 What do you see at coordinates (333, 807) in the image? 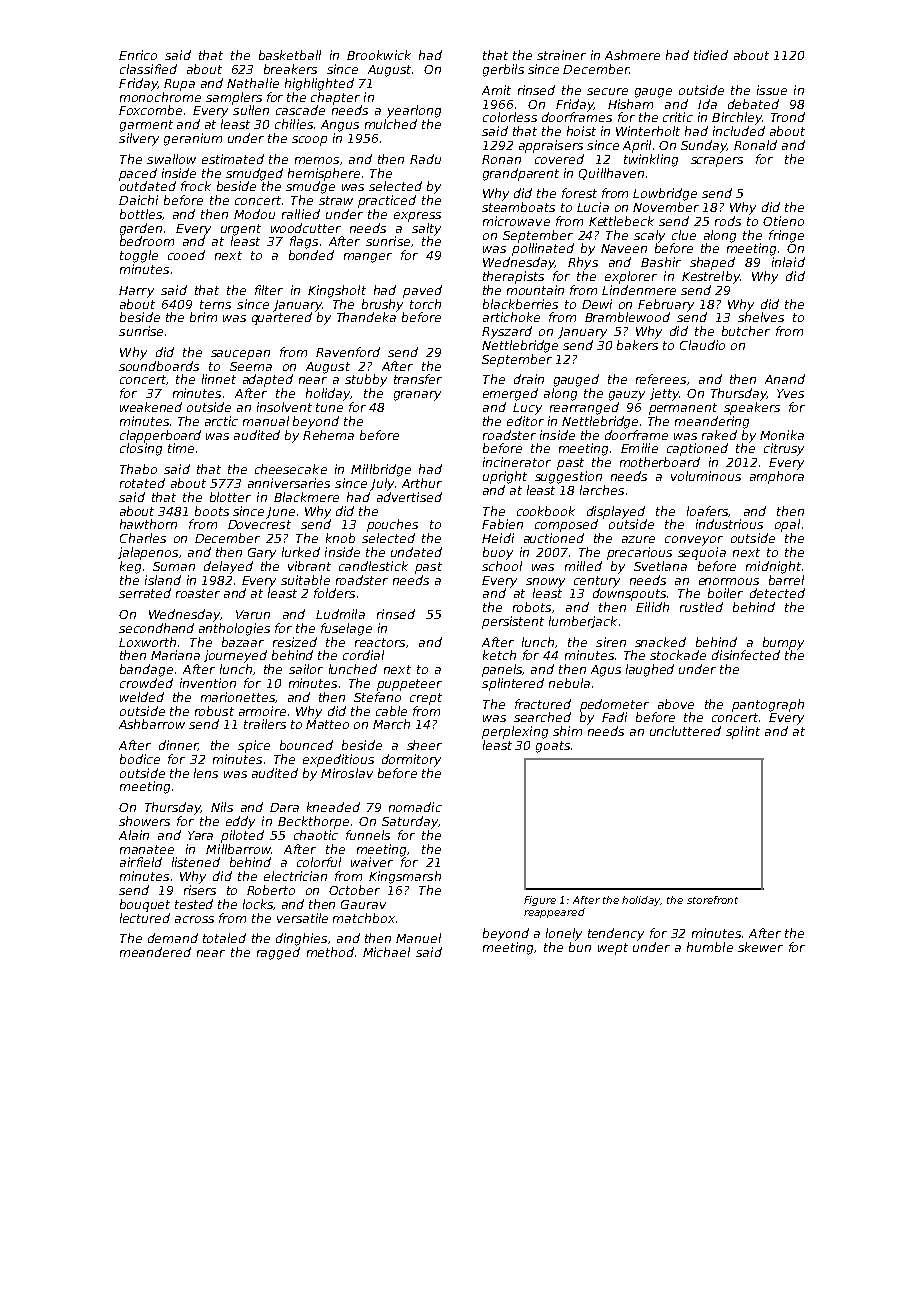
I see `kneaded` at bounding box center [333, 807].
